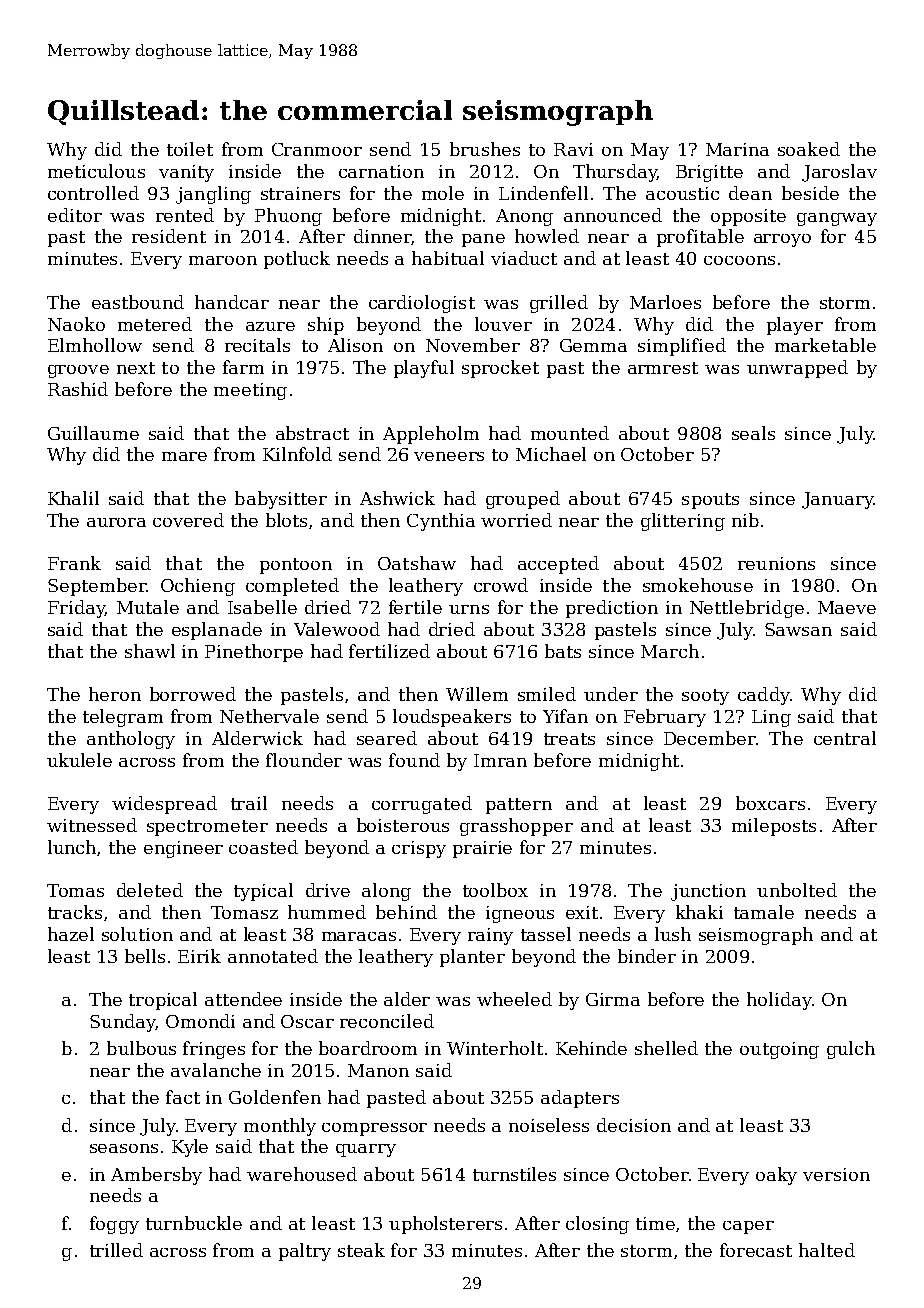 The width and height of the image is (924, 1308). I want to click on heron, so click(115, 694).
